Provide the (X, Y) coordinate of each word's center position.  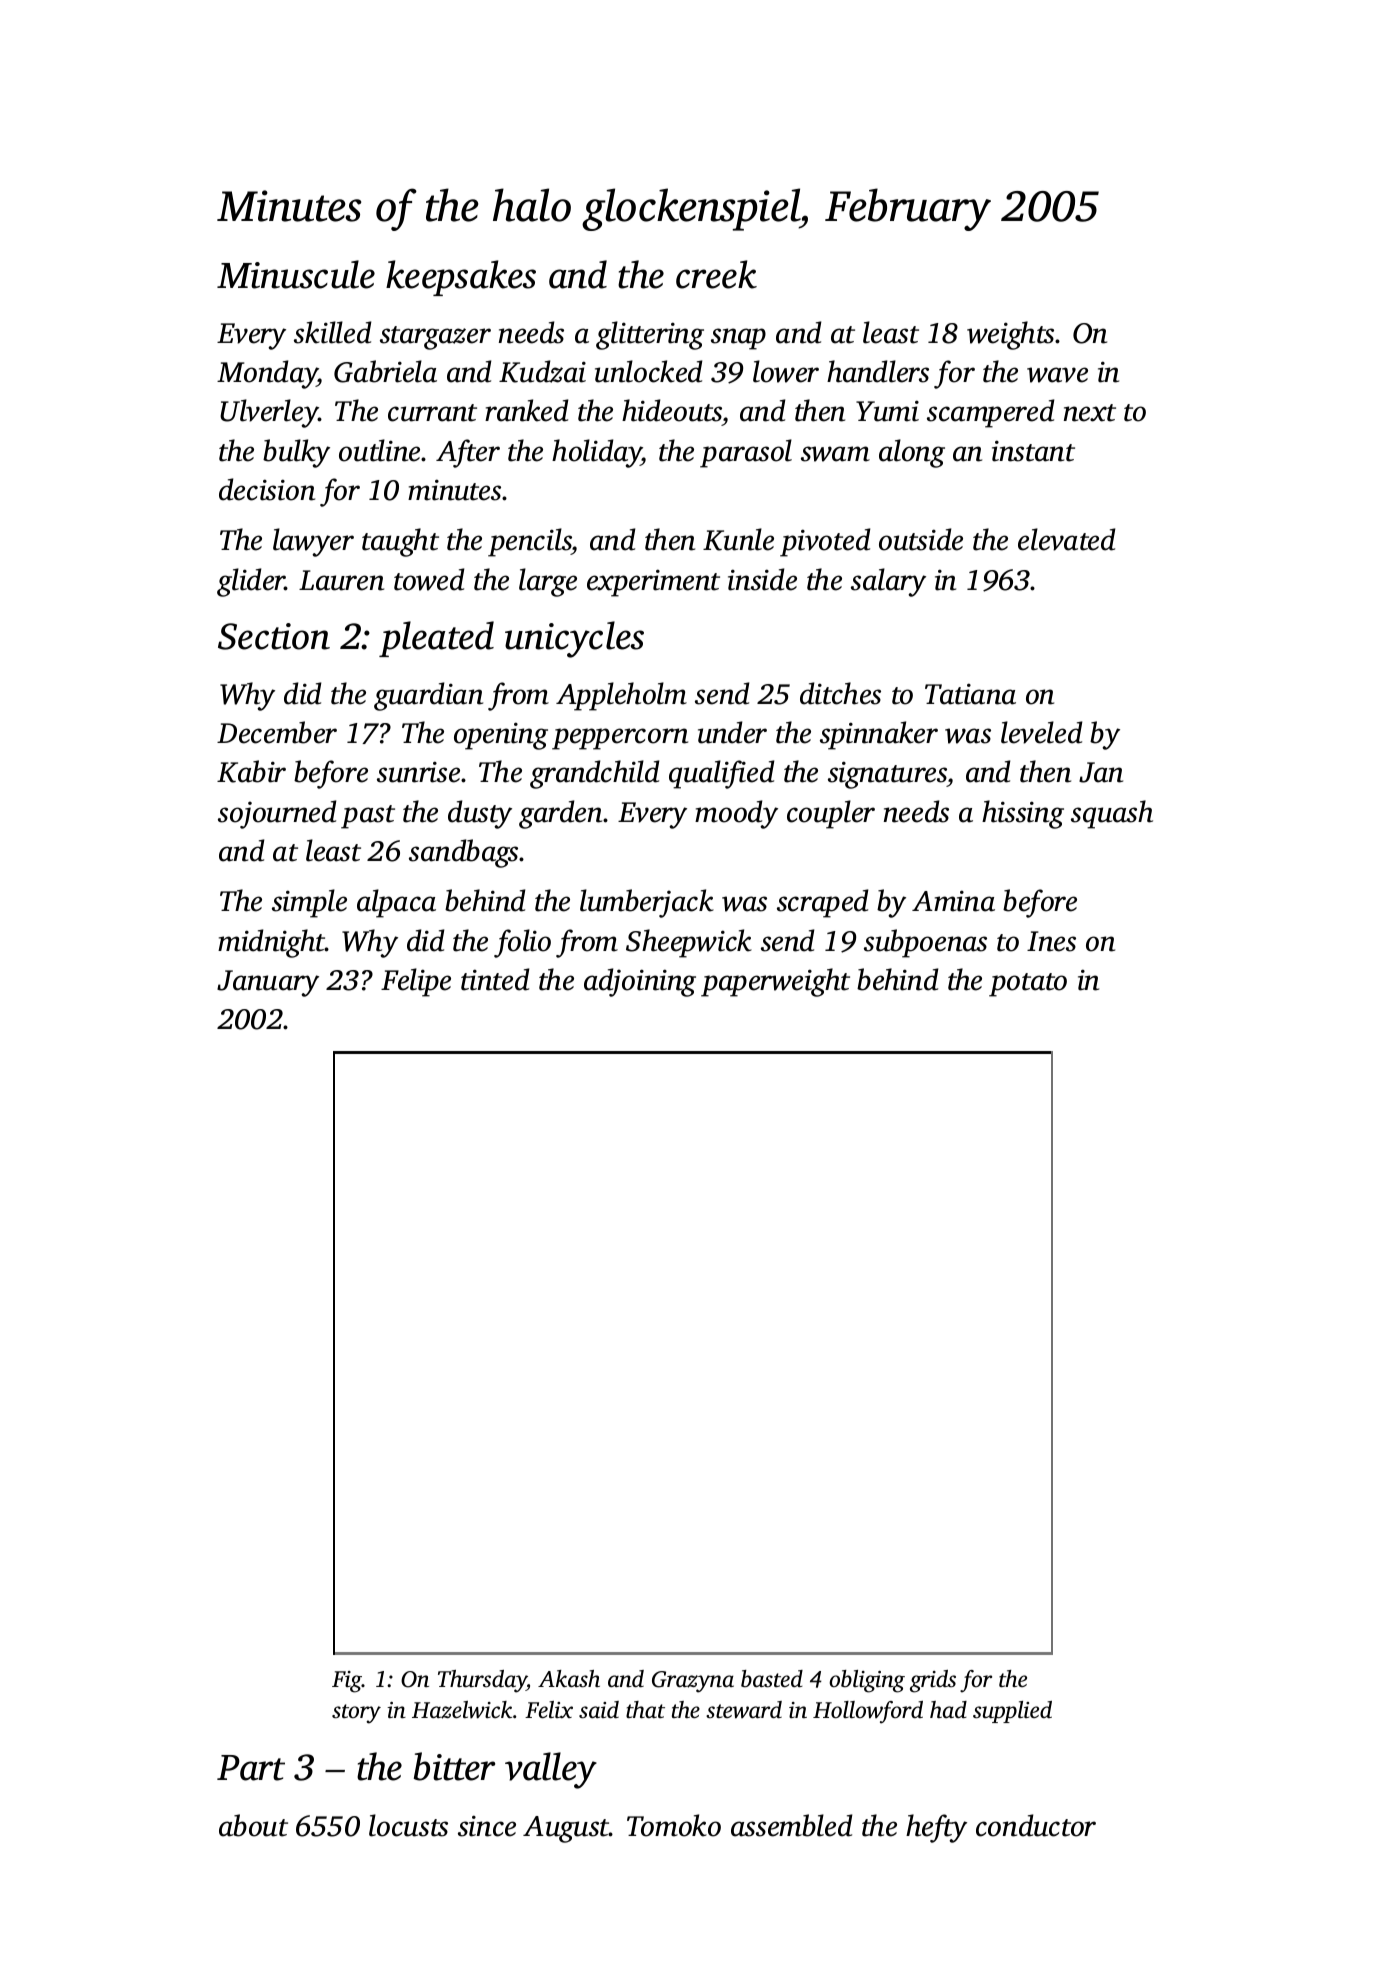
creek (716, 274)
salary (888, 582)
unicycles (574, 639)
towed (429, 579)
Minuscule (296, 274)
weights (1011, 335)
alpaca (396, 903)
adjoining (640, 982)
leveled (1041, 732)
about (253, 1825)
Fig (347, 1682)
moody (736, 814)
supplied (1012, 1712)
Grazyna (693, 1682)
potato (1028, 985)
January (268, 983)
